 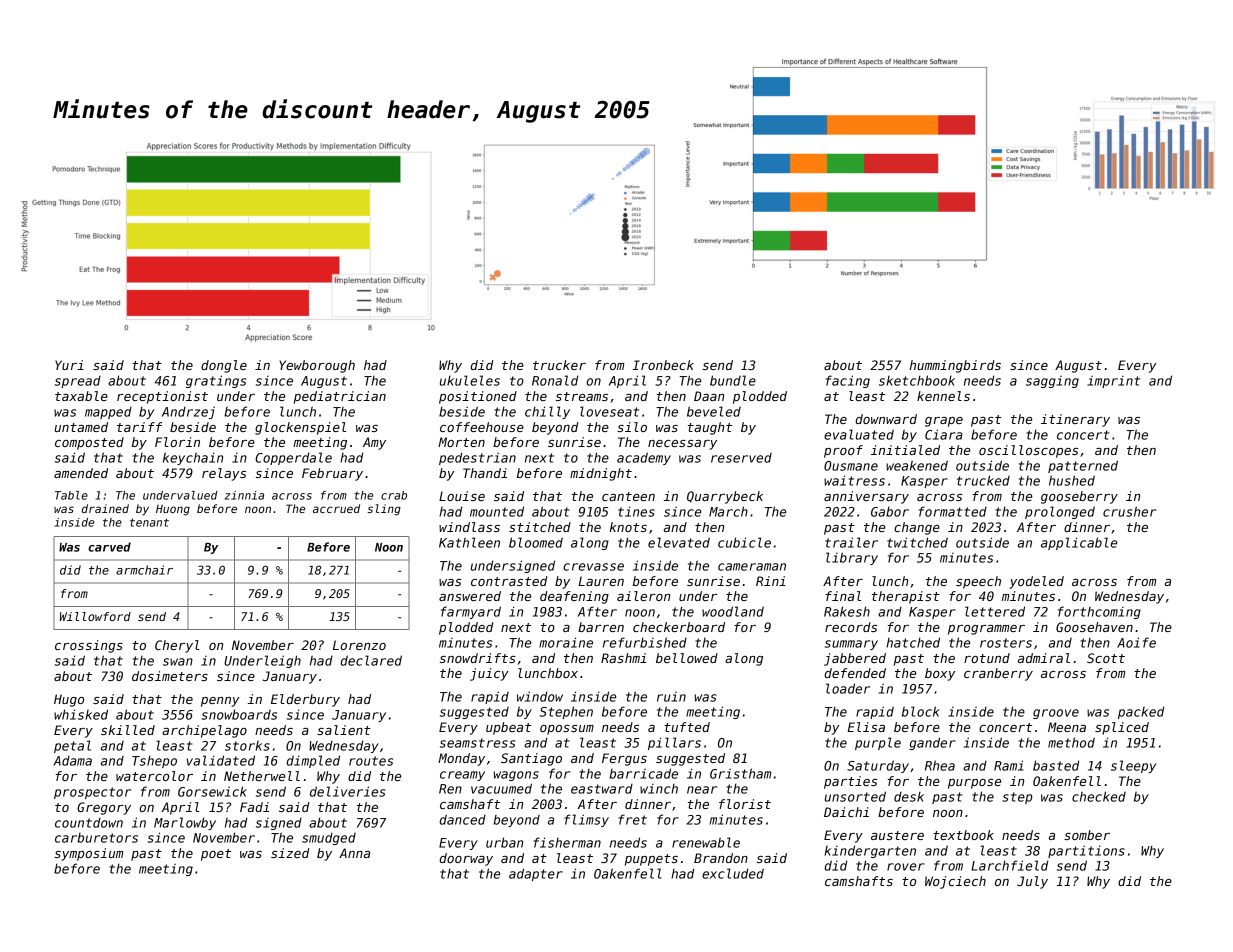 I want to click on routes, so click(x=371, y=761).
